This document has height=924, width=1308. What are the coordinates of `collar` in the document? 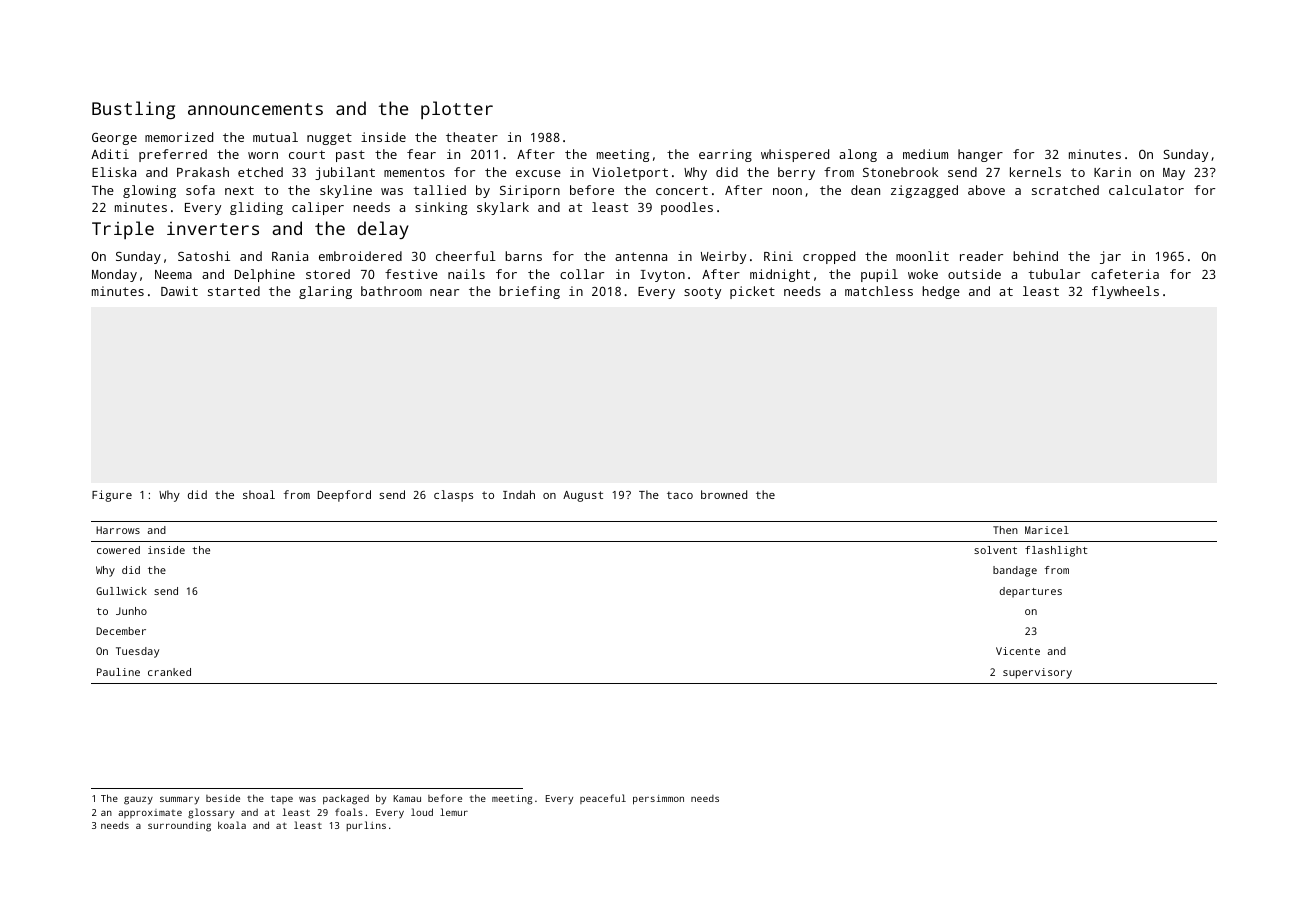 It's located at (582, 274).
